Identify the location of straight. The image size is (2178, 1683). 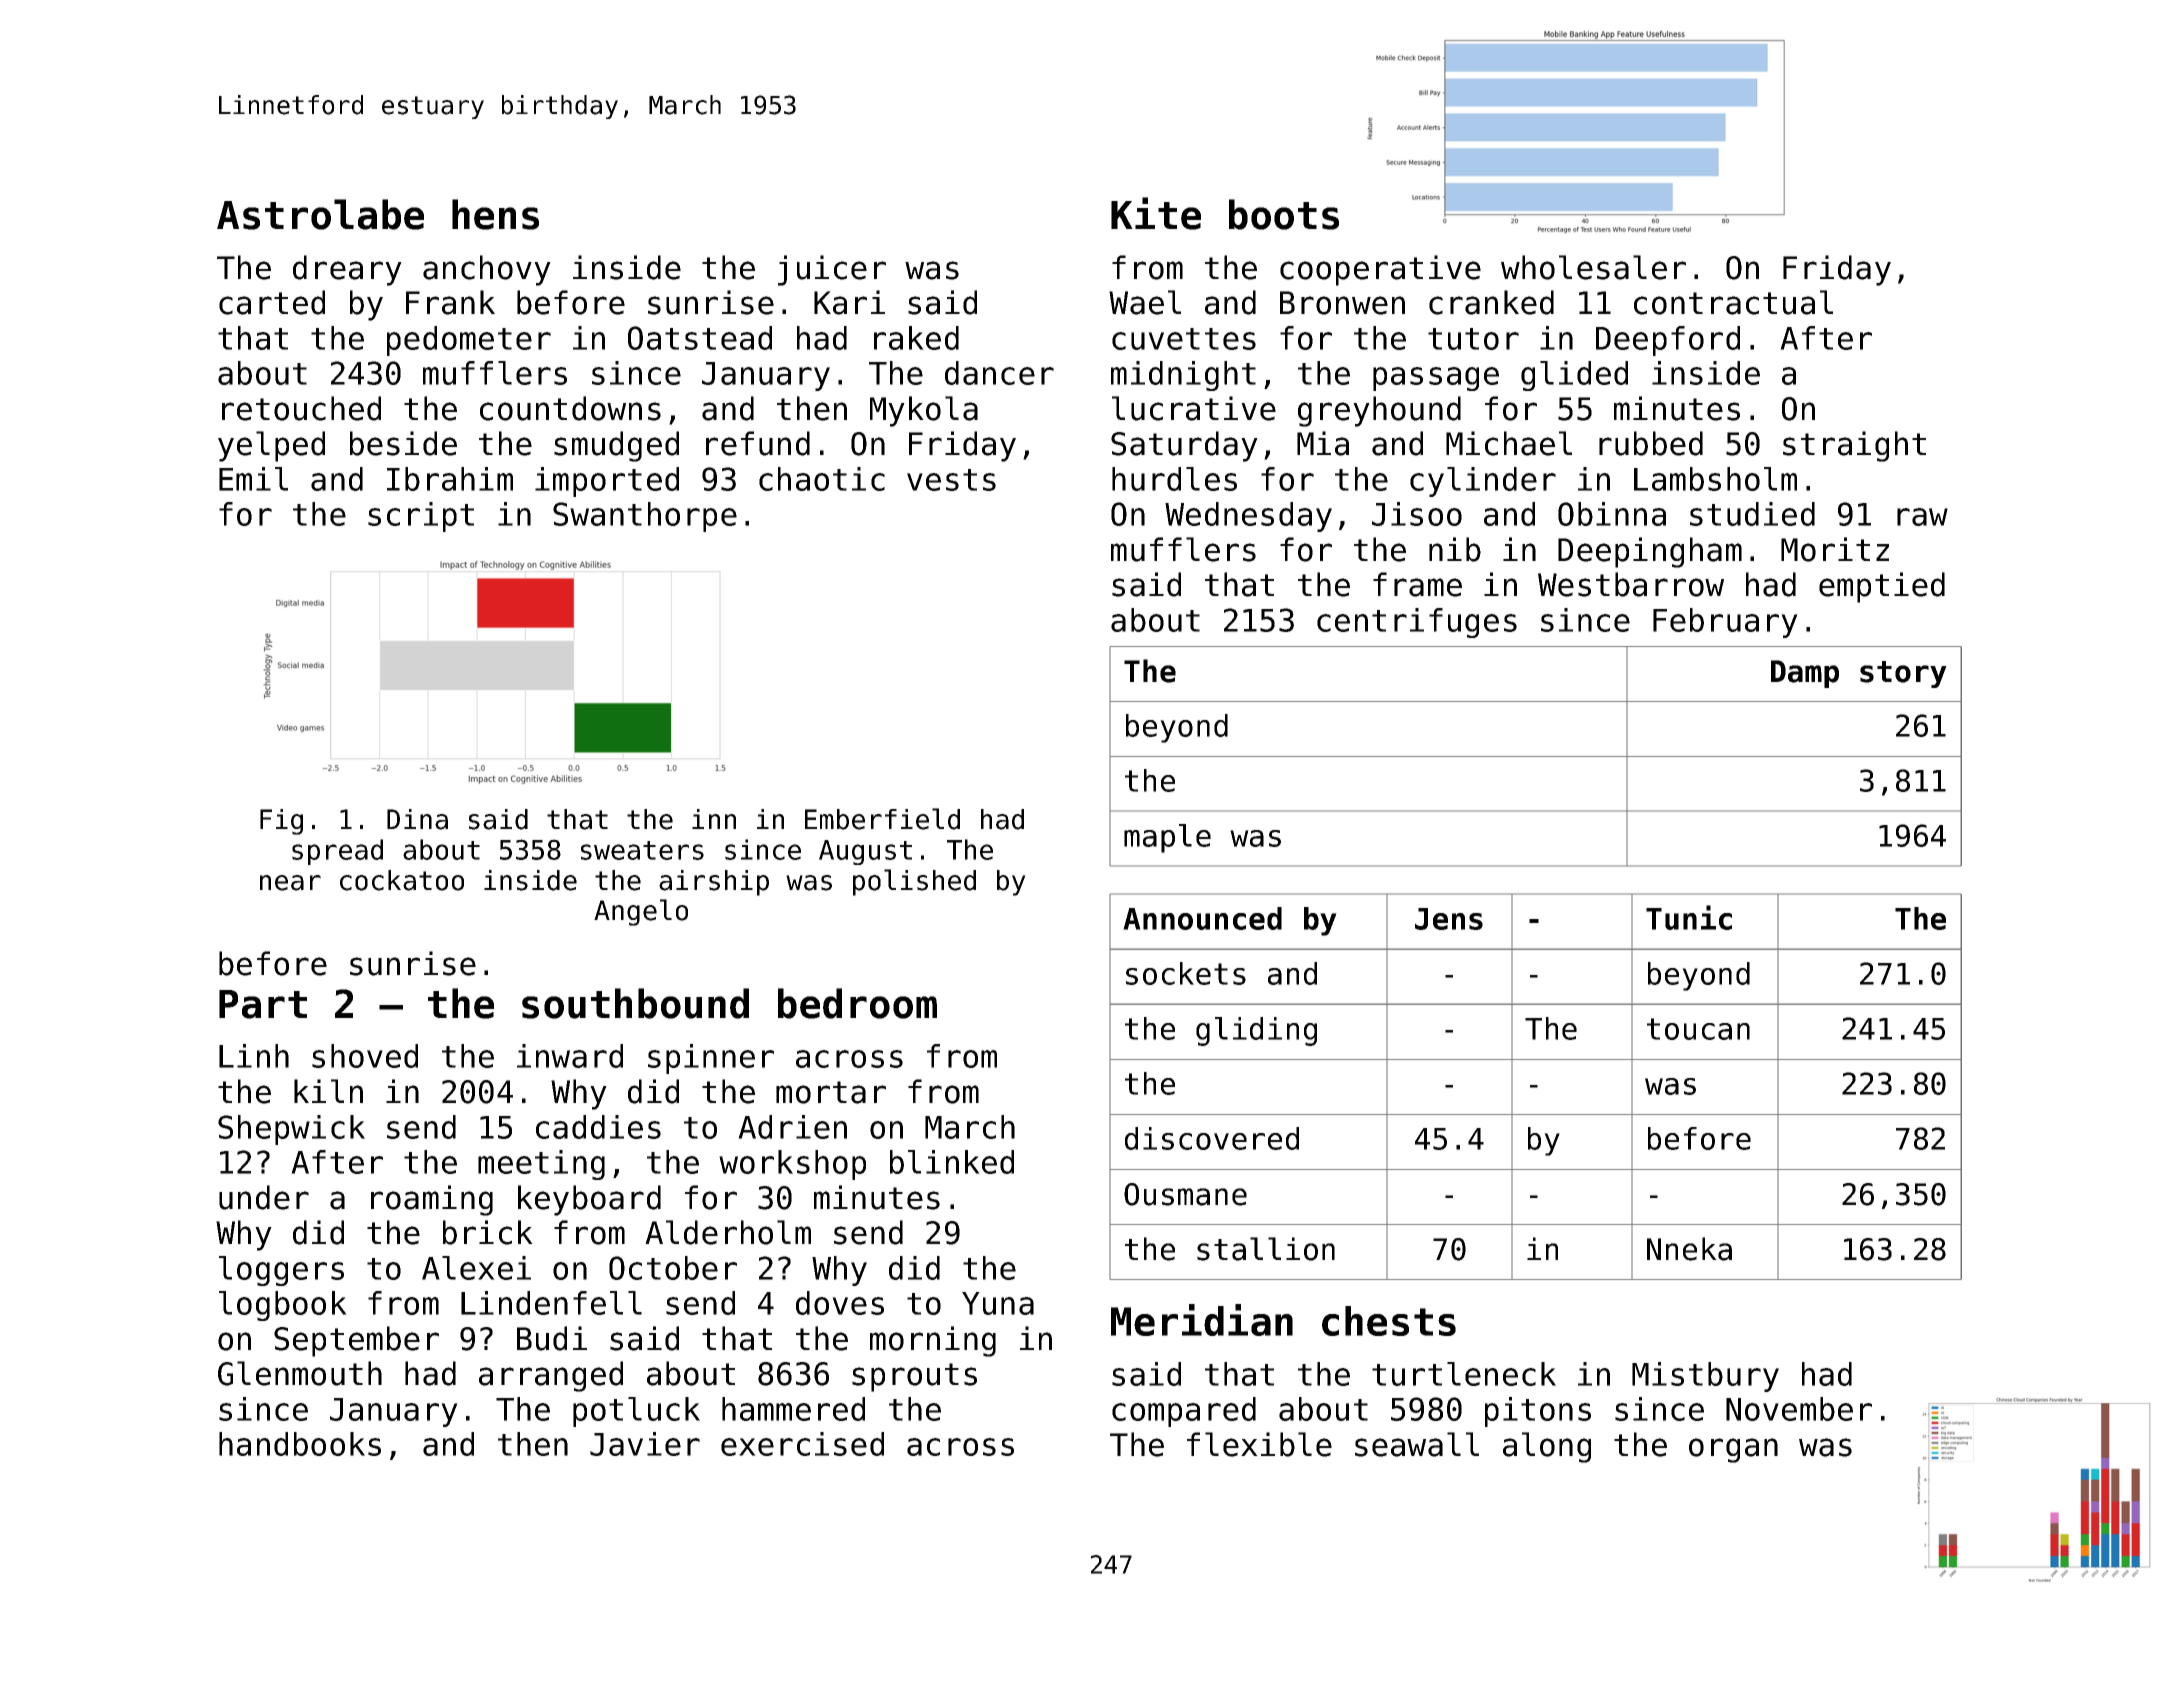
(1854, 446).
